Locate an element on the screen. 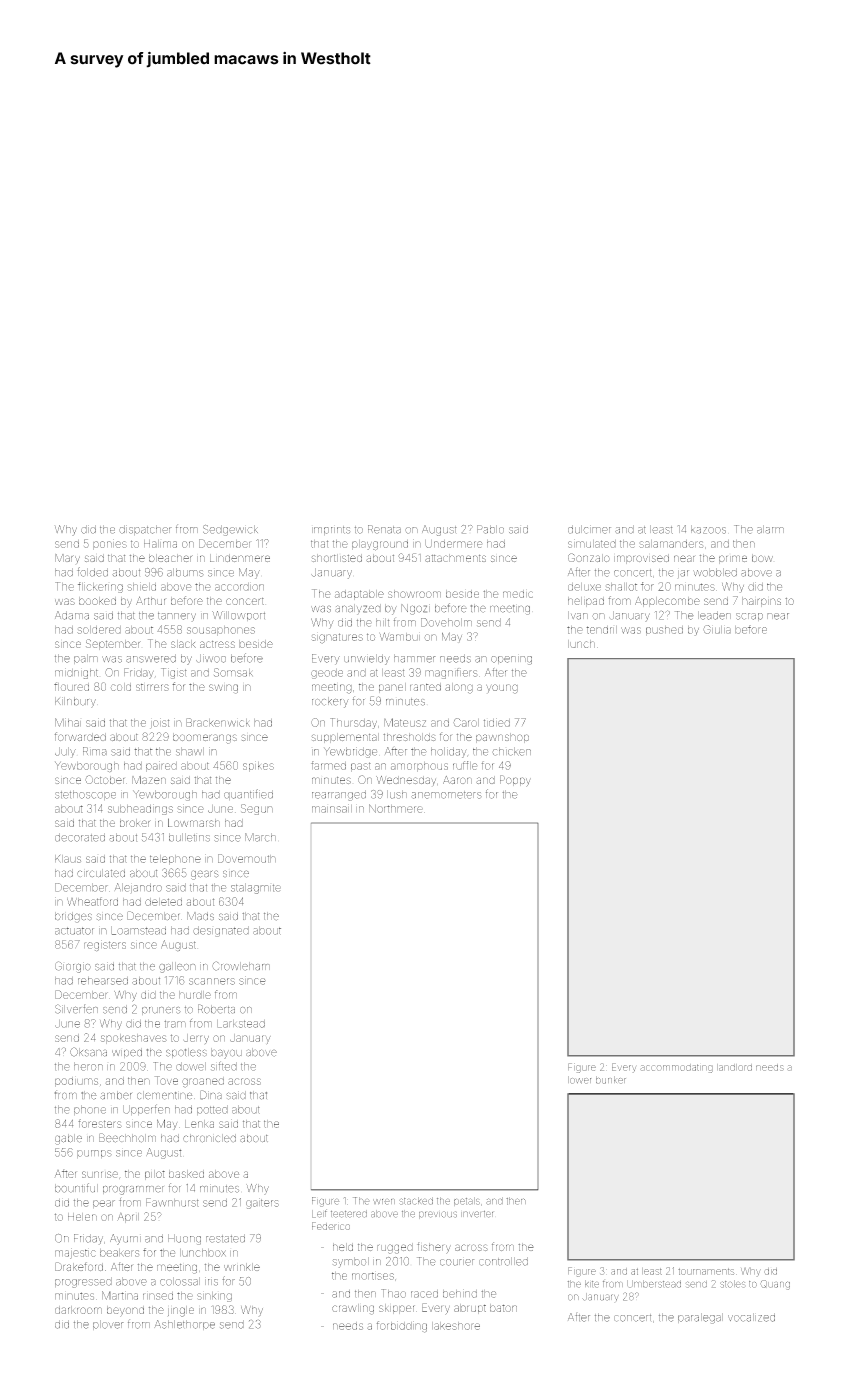  Sedgewick is located at coordinates (230, 530).
